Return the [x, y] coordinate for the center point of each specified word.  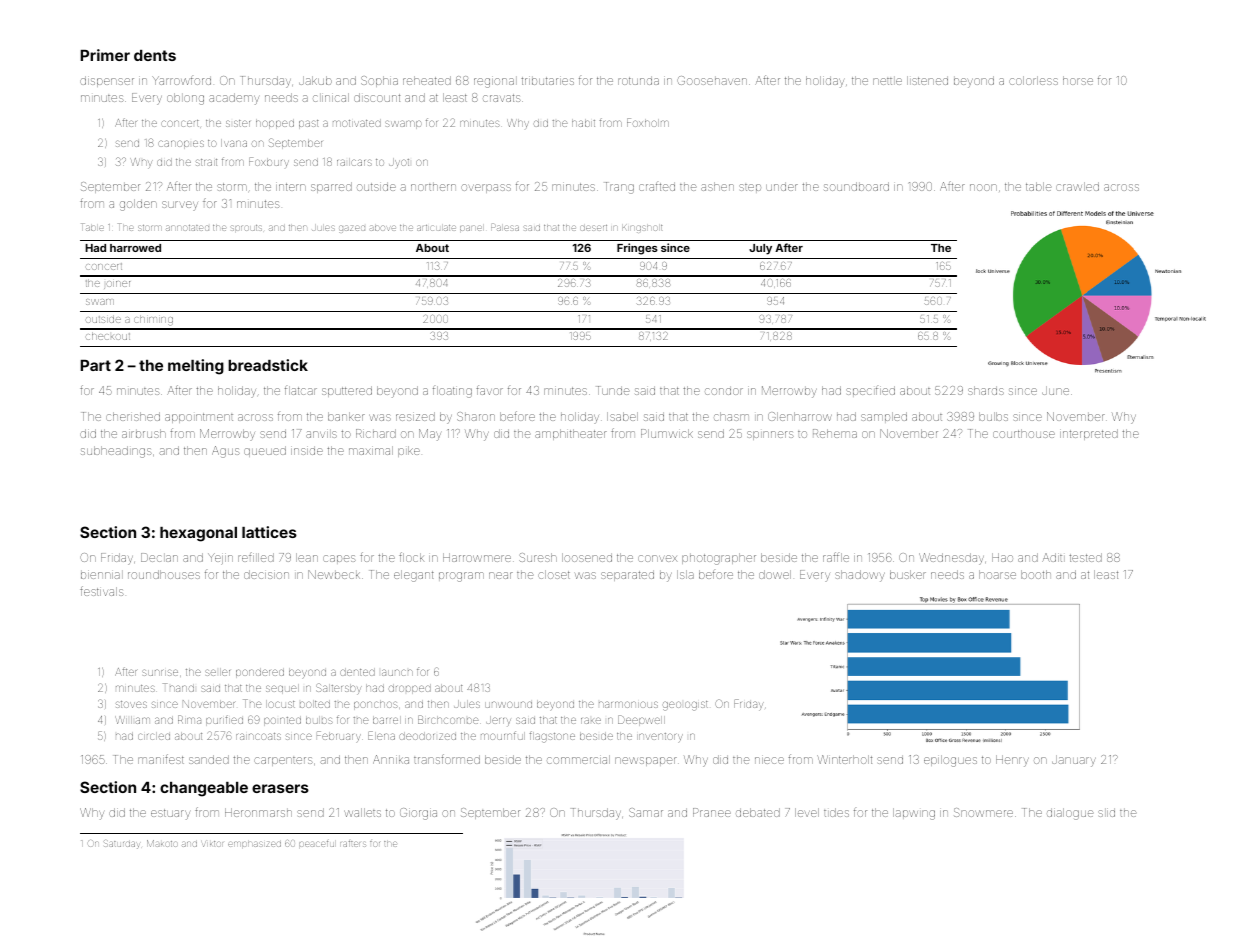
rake [591, 720]
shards [986, 390]
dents [155, 55]
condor [724, 390]
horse [1078, 80]
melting [196, 367]
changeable [204, 789]
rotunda [638, 80]
